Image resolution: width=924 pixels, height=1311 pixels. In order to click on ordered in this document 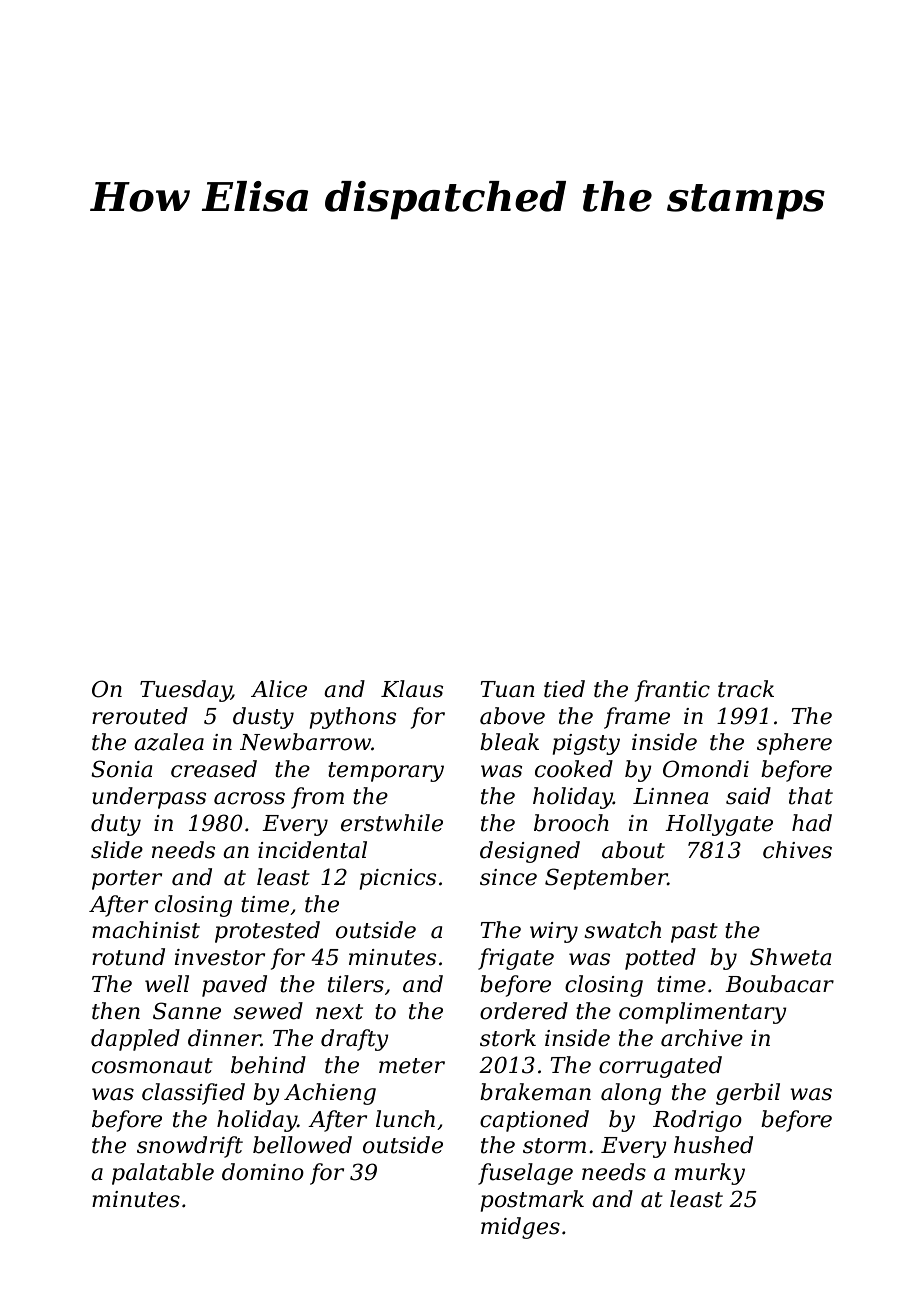, I will do `click(524, 1011)`.
